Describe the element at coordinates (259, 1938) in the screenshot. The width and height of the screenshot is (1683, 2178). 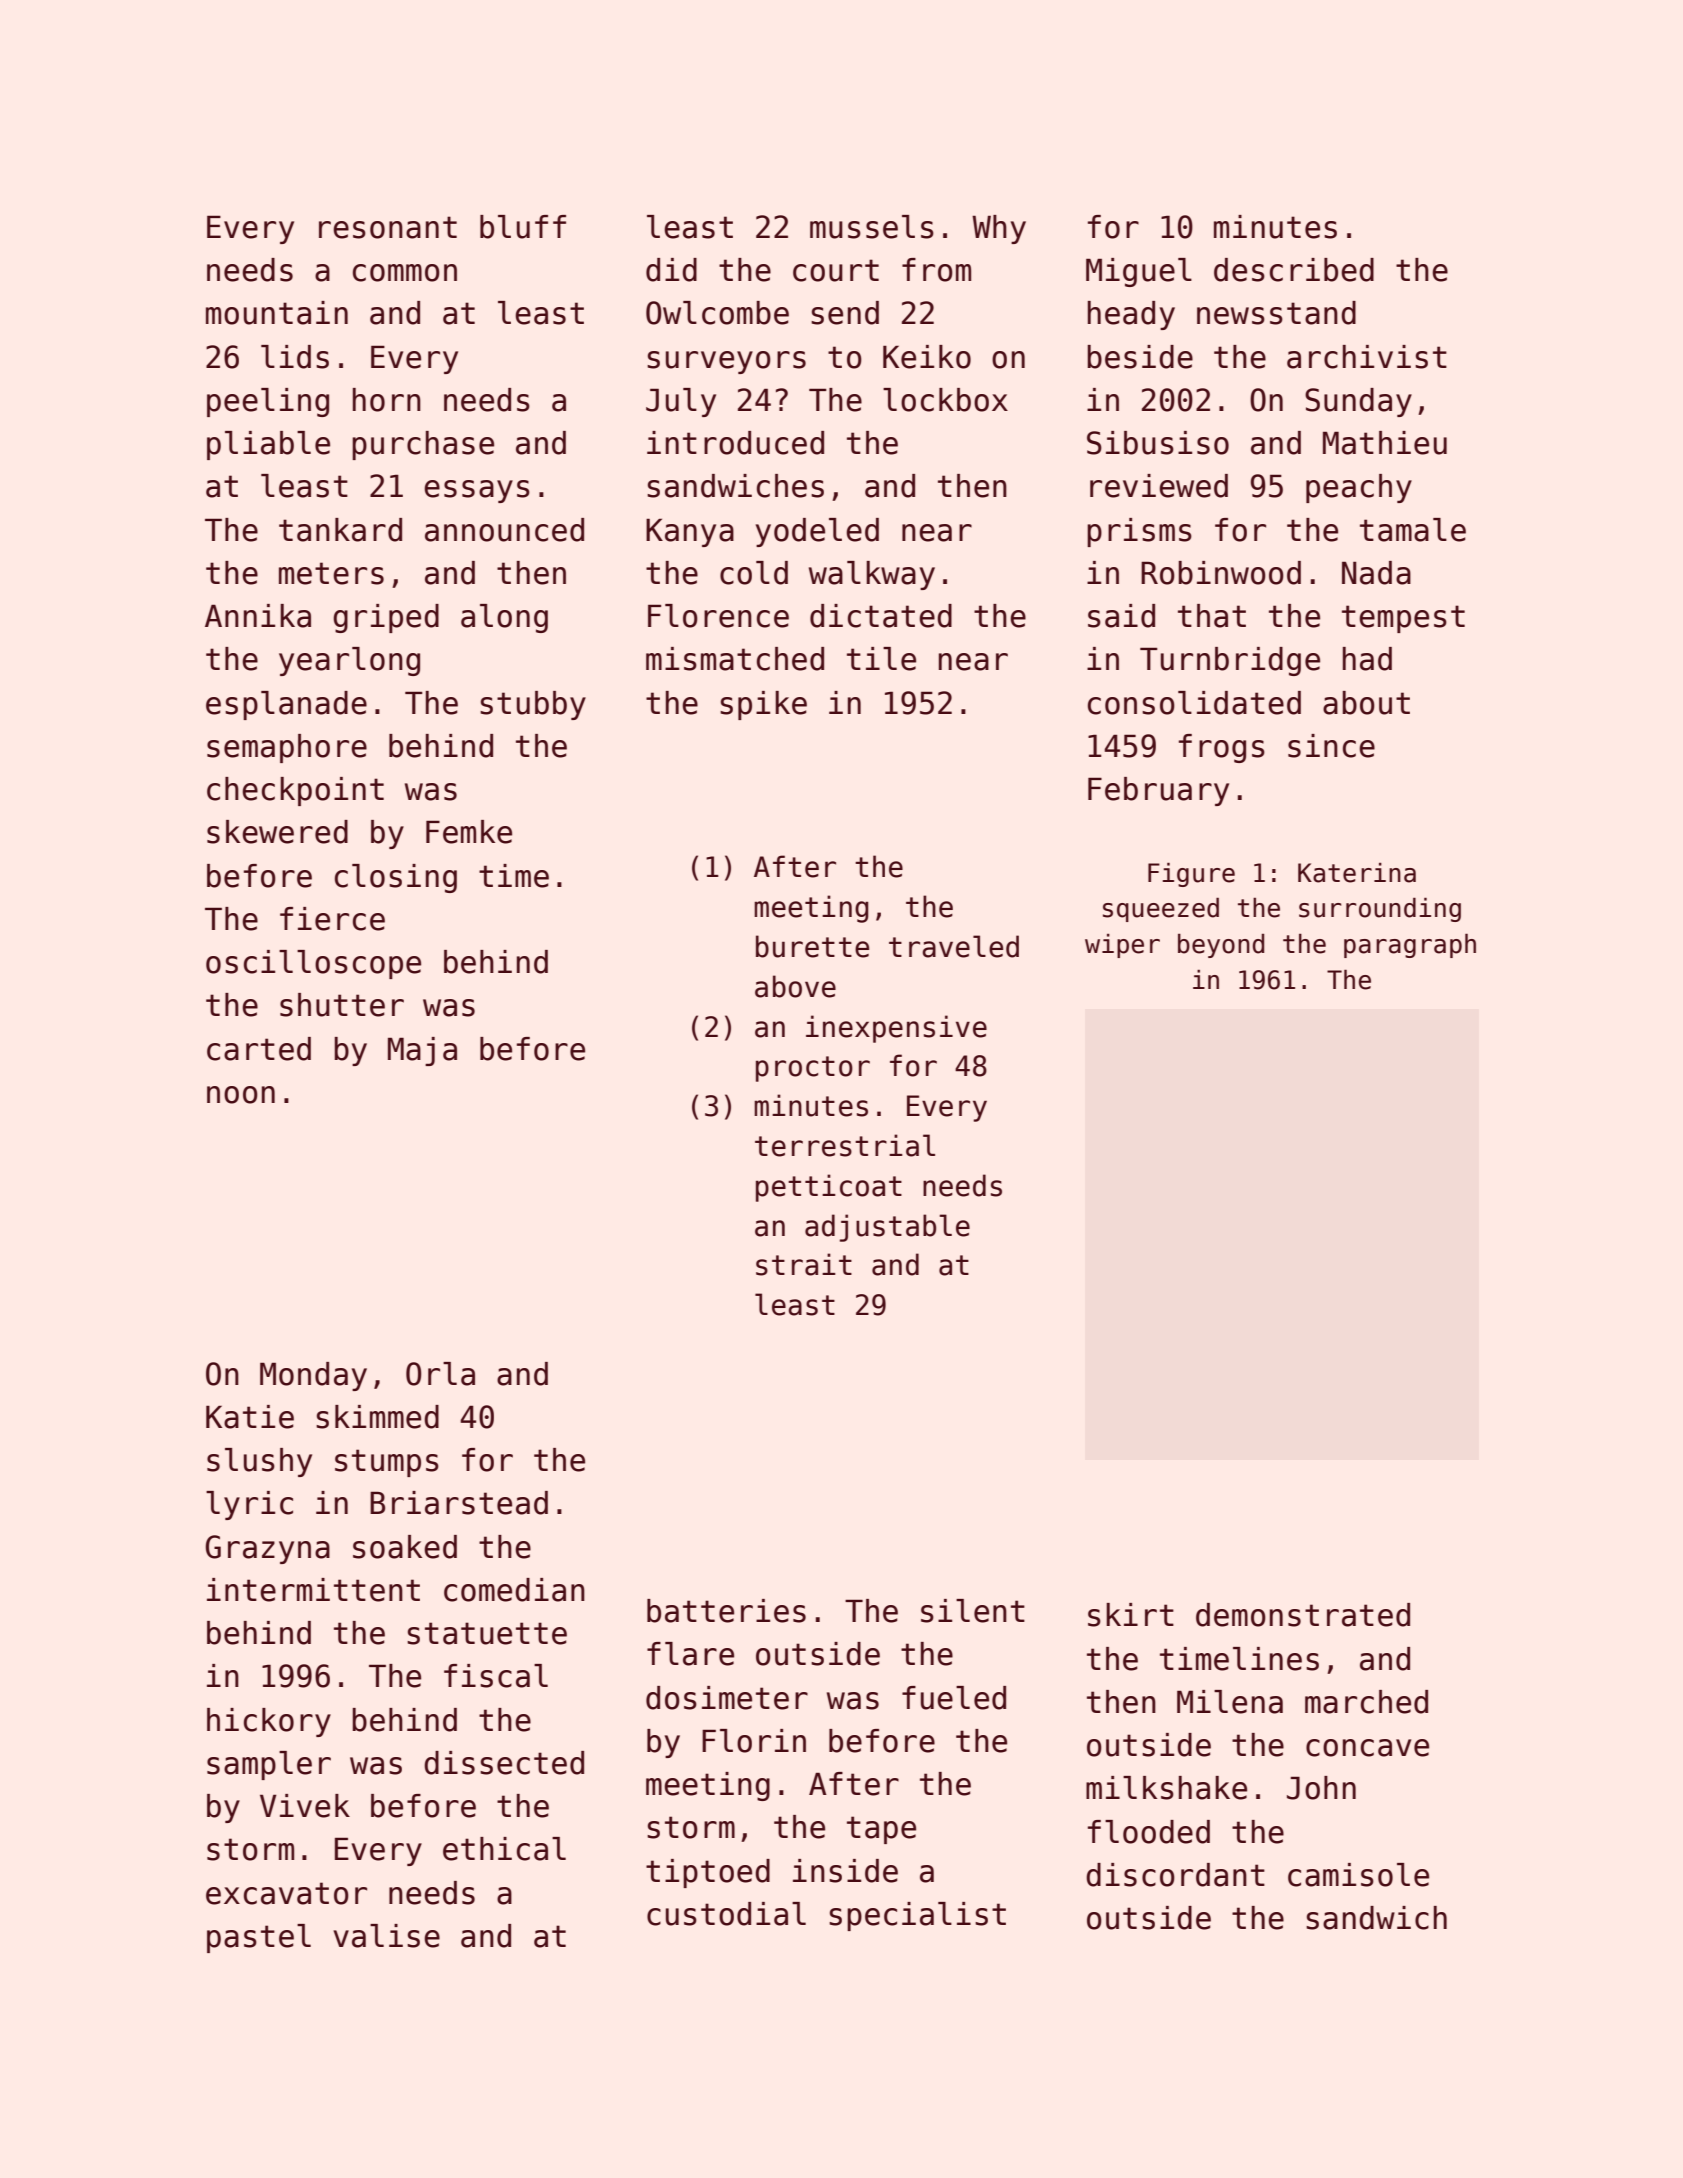
I see `pastel` at that location.
